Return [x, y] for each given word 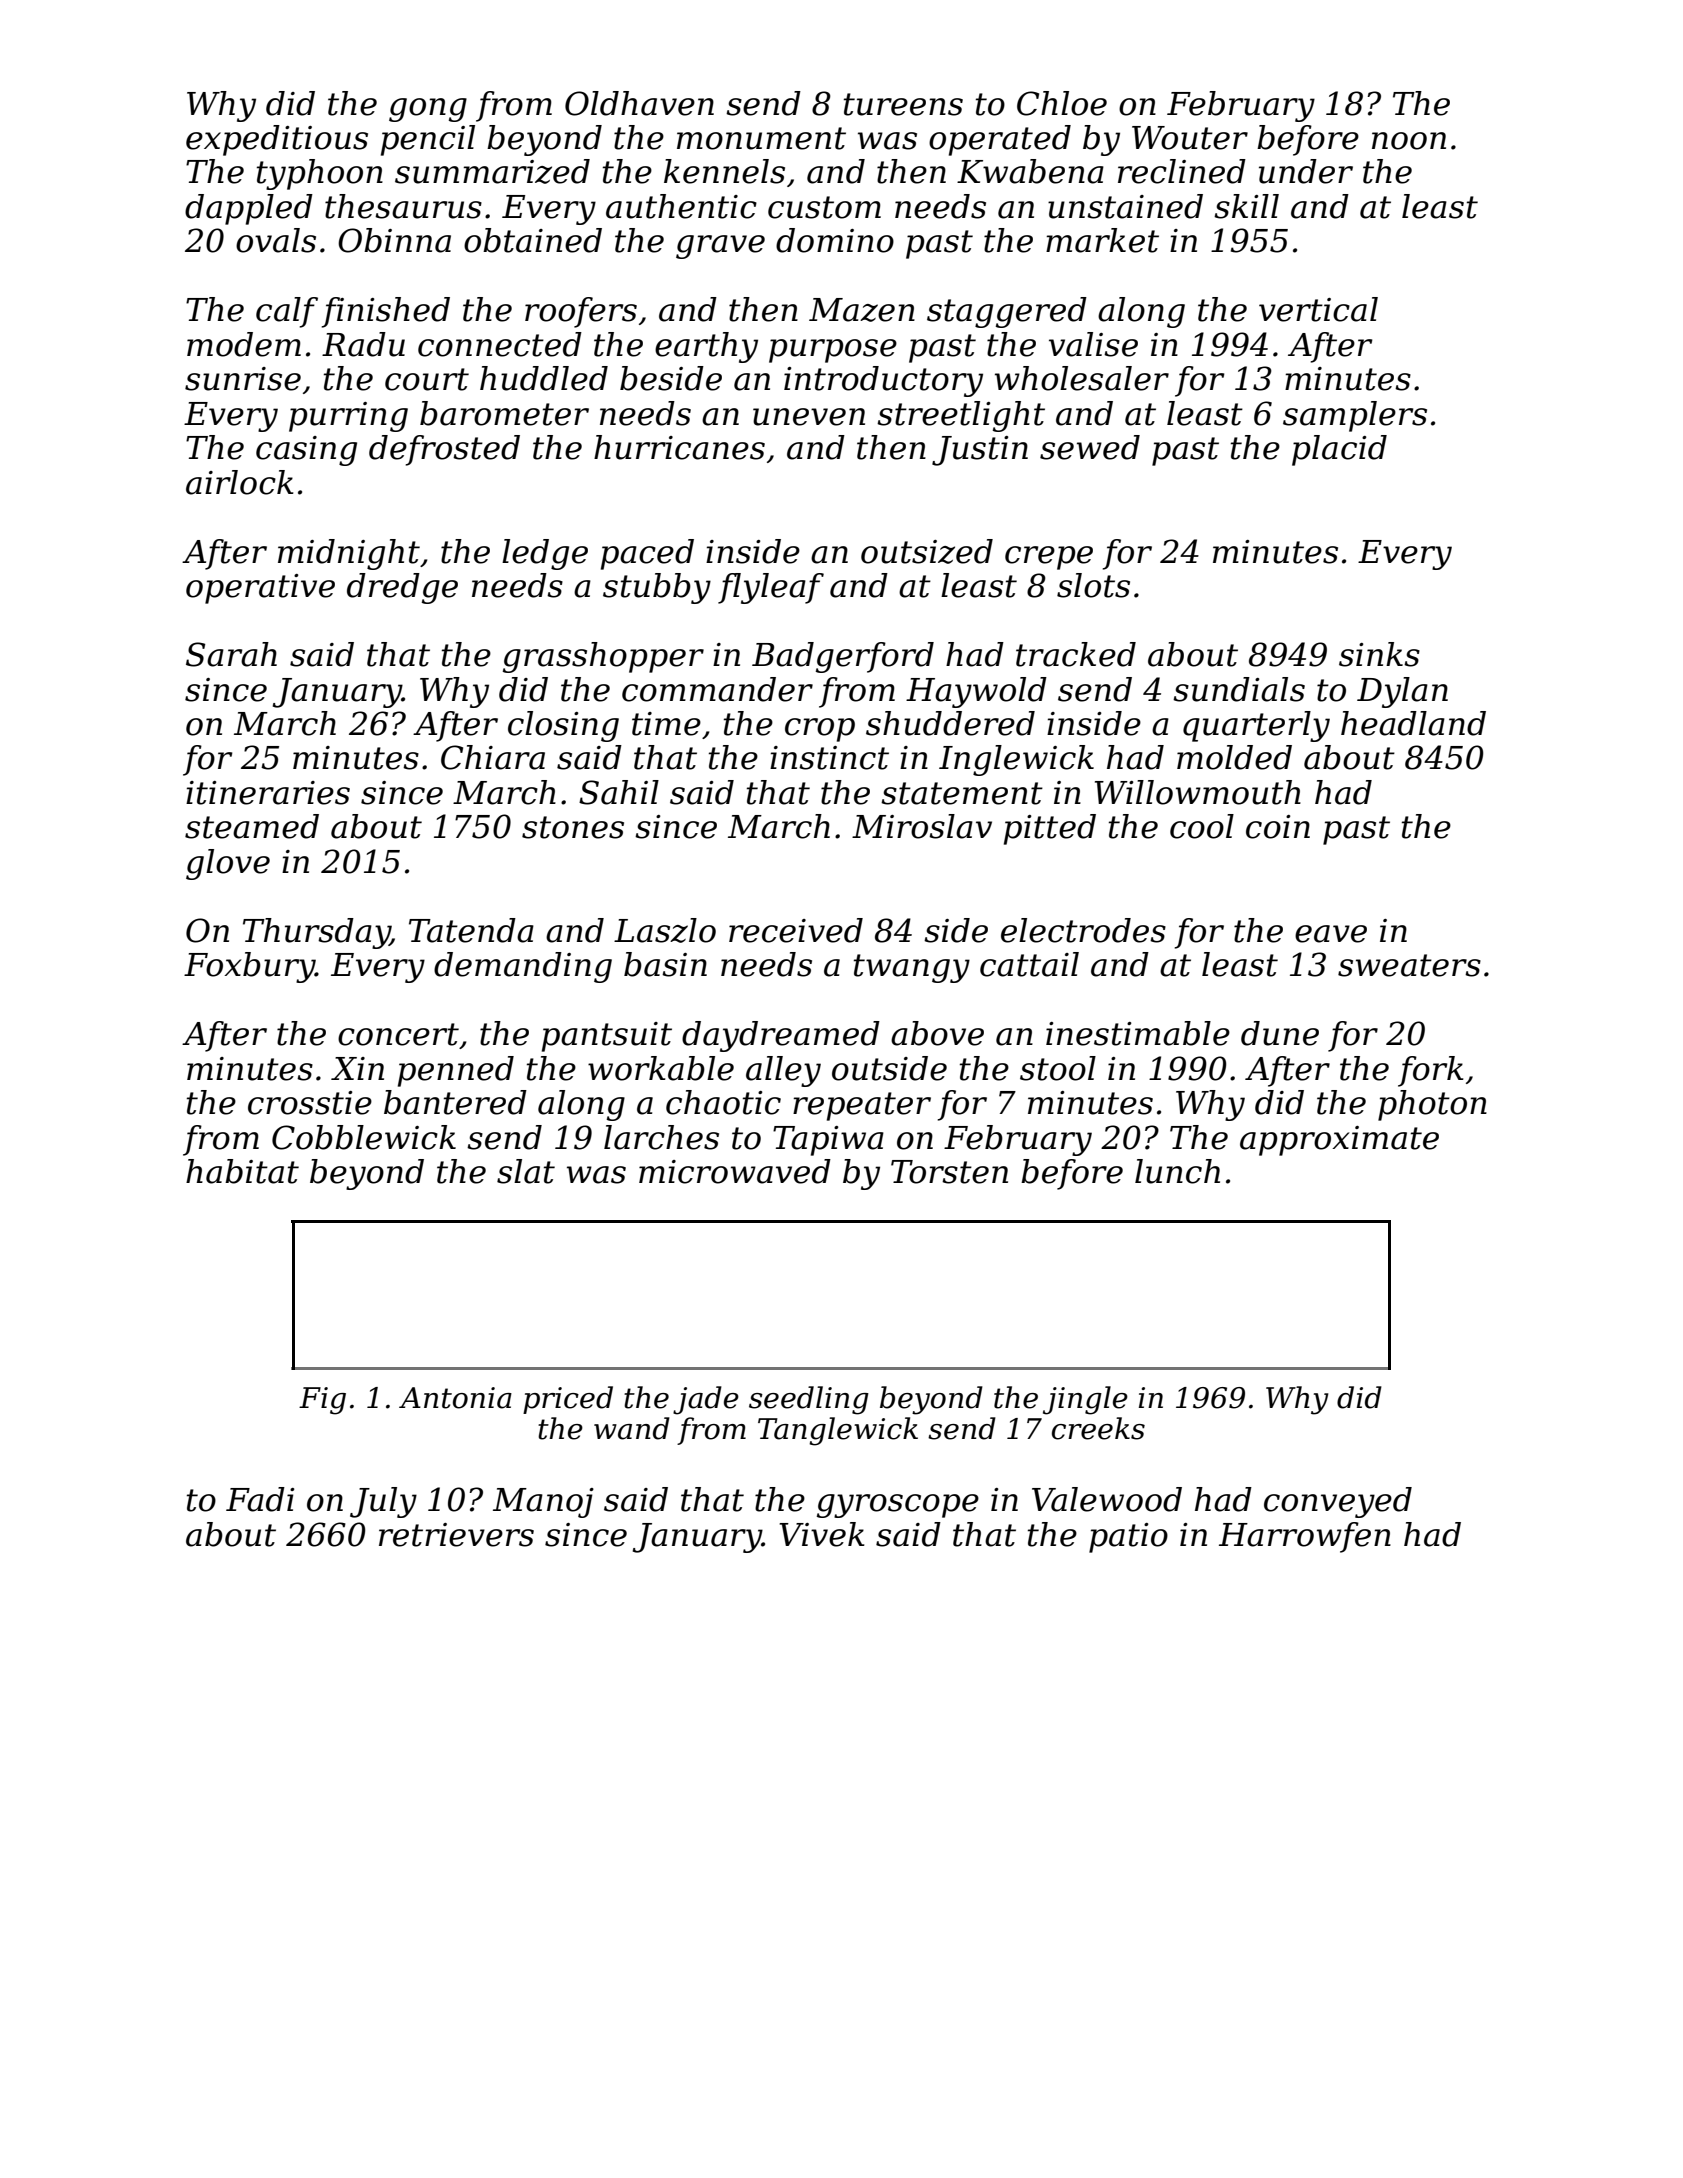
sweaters [1409, 965]
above [937, 1033]
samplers [1355, 416]
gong [428, 110]
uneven [809, 417]
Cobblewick [364, 1137]
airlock [239, 482]
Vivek [821, 1534]
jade [706, 1400]
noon [1409, 141]
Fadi [260, 1499]
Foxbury [249, 967]
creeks [1098, 1428]
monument [761, 138]
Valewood [1107, 1499]
